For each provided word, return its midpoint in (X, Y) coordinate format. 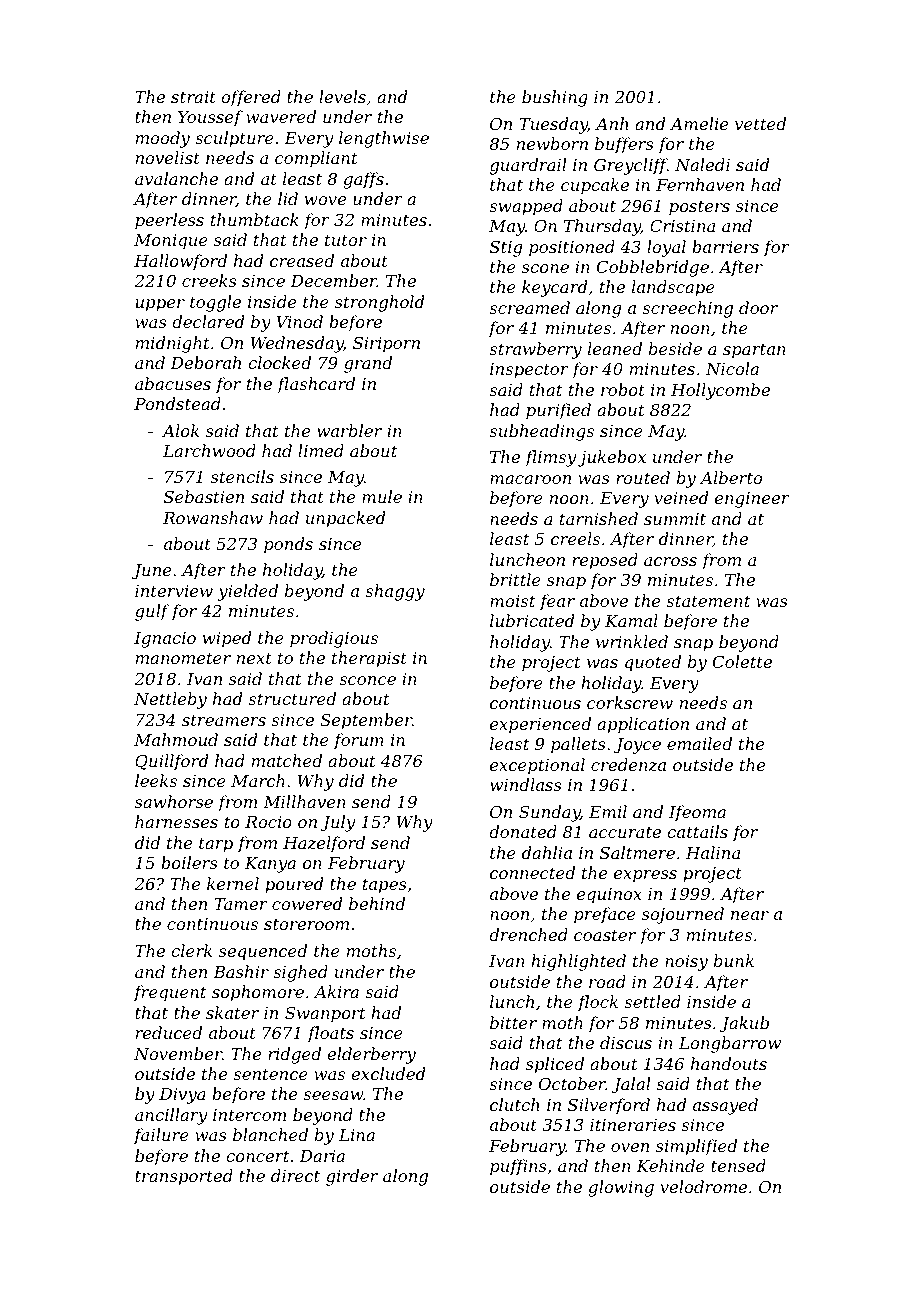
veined (681, 497)
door (758, 307)
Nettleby (170, 700)
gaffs (363, 180)
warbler (349, 430)
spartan (754, 351)
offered (251, 98)
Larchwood (209, 450)
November (178, 1053)
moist (512, 601)
